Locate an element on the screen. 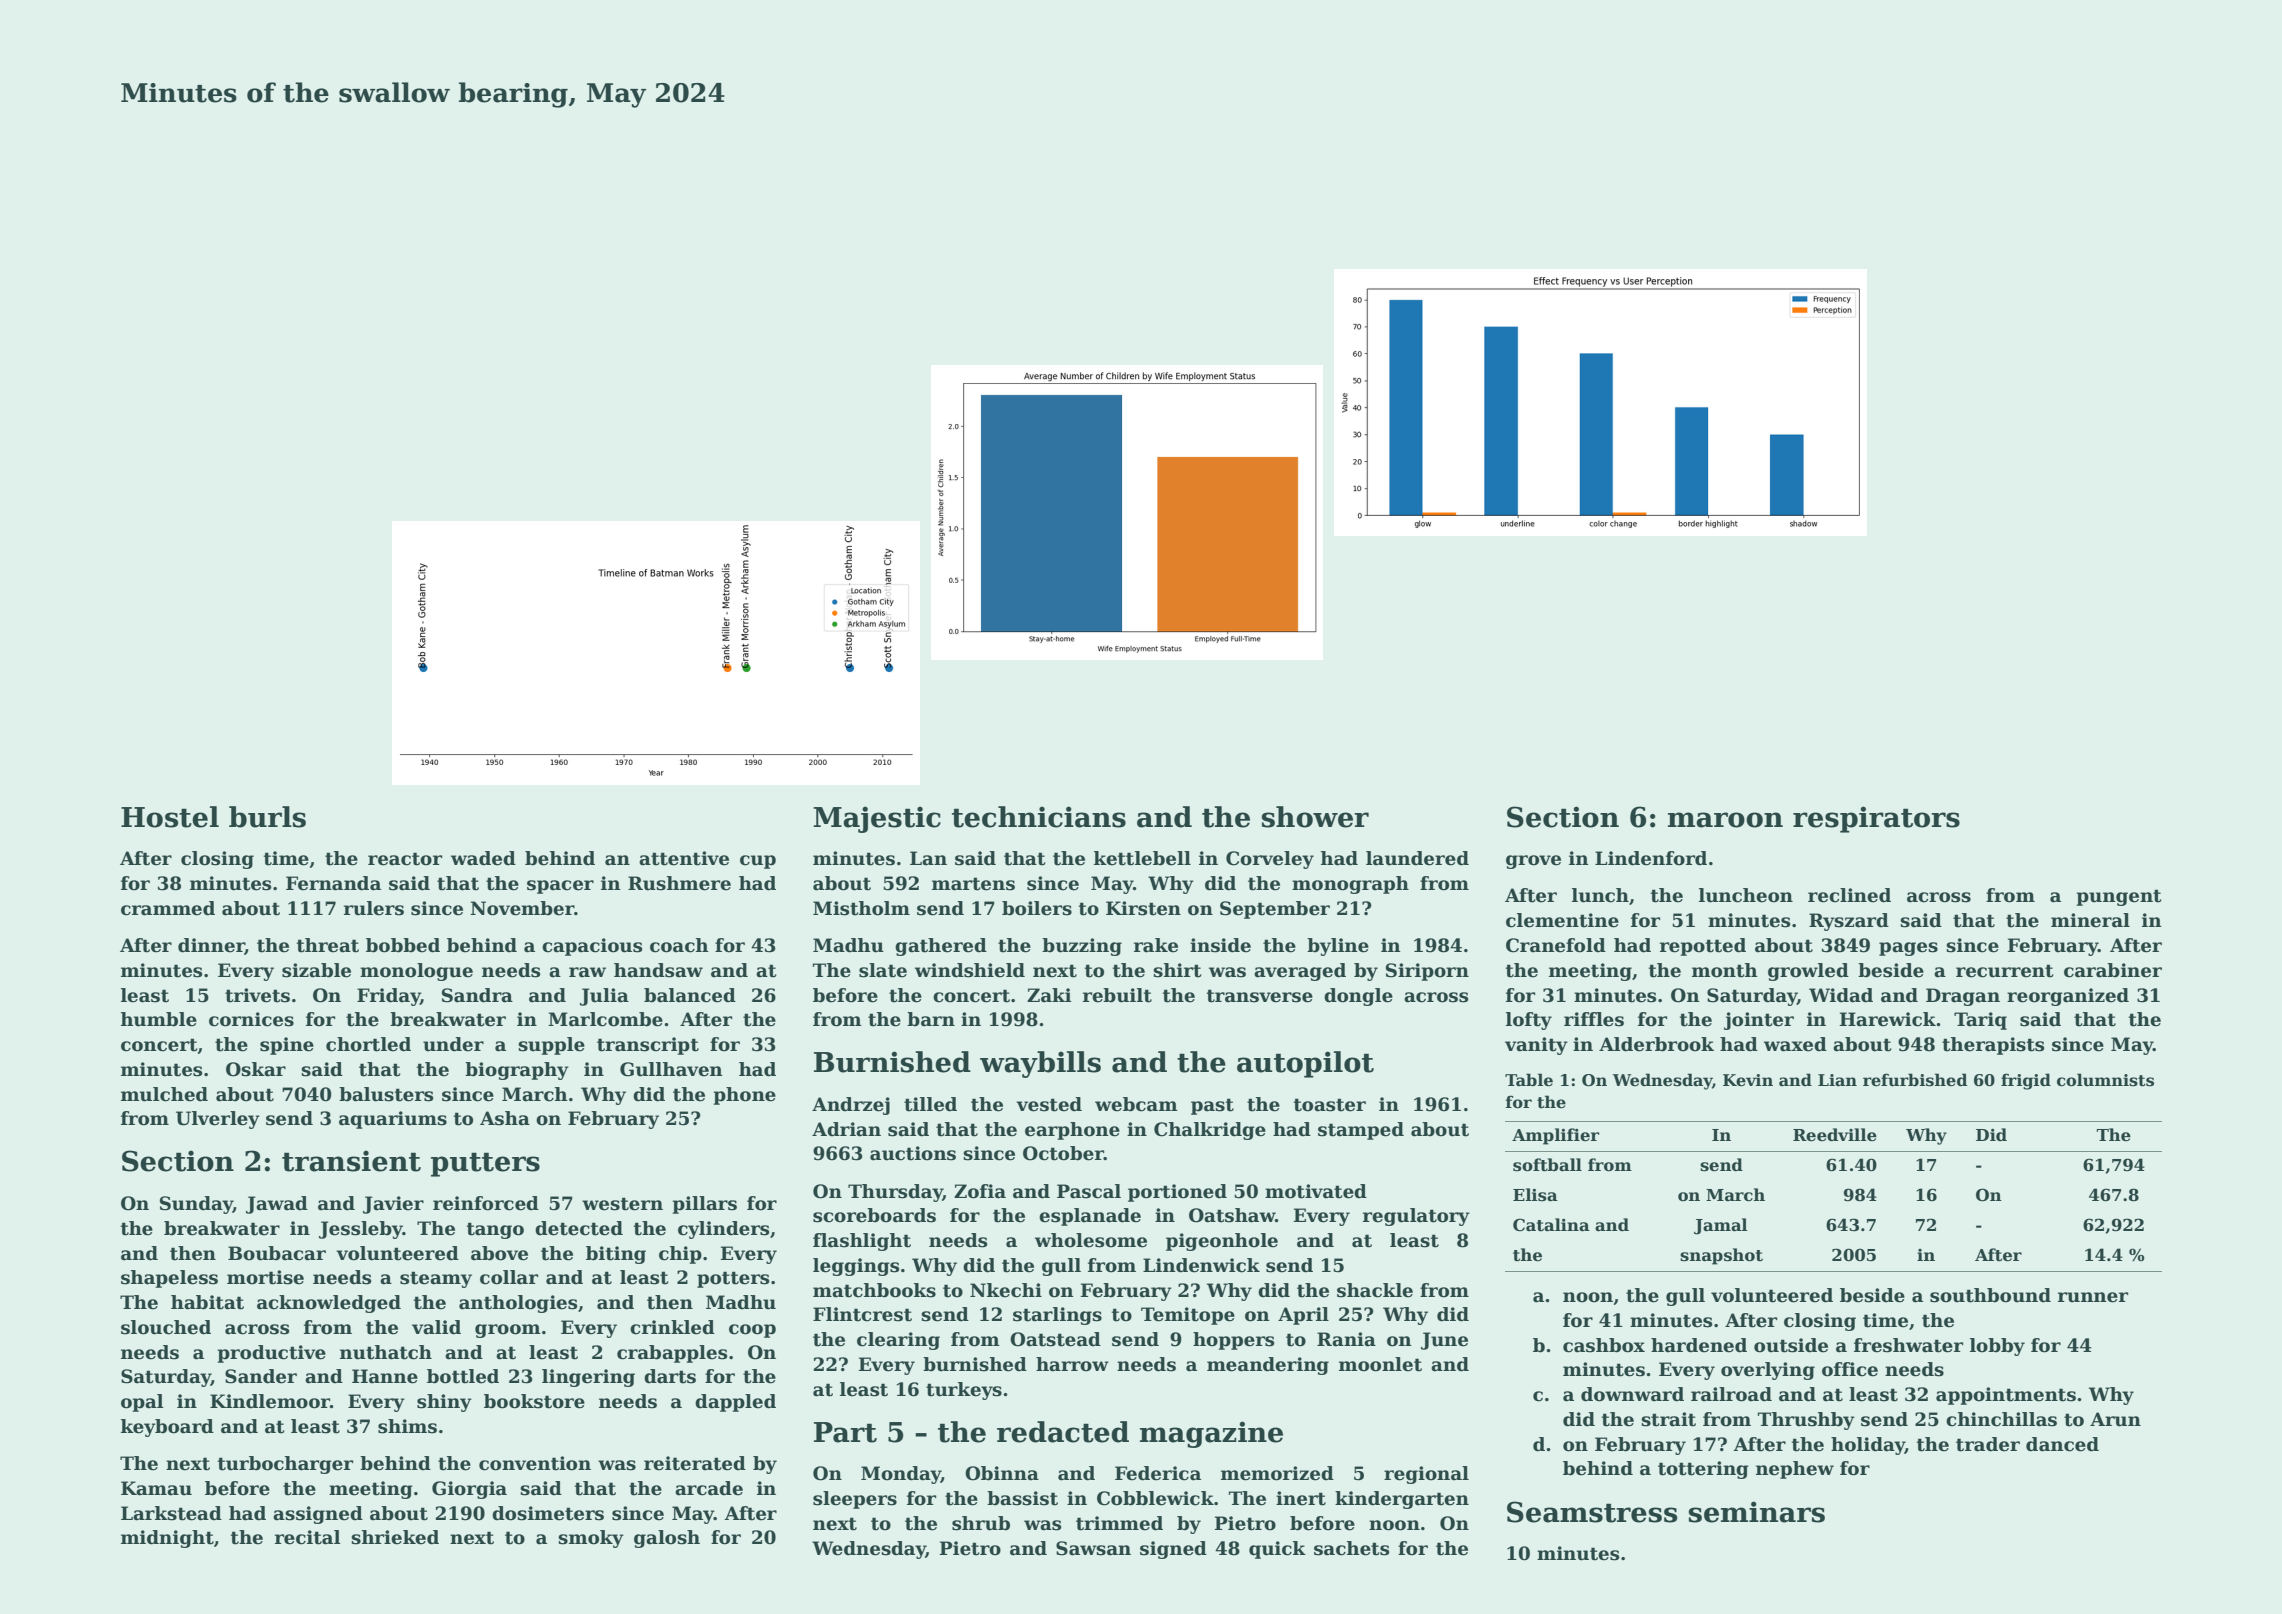 The image size is (2282, 1614). midnight is located at coordinates (167, 1539).
